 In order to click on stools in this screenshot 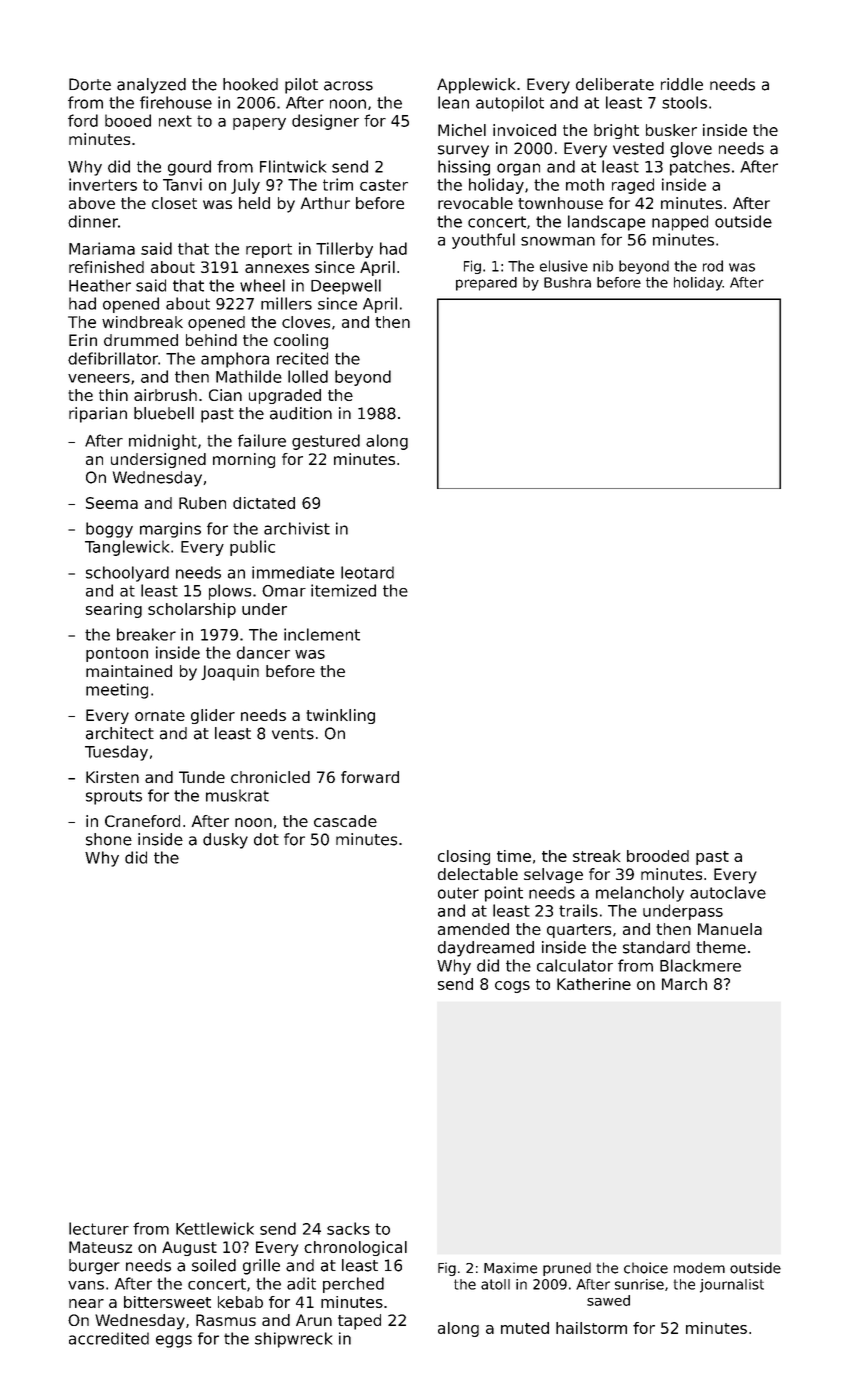, I will do `click(684, 102)`.
